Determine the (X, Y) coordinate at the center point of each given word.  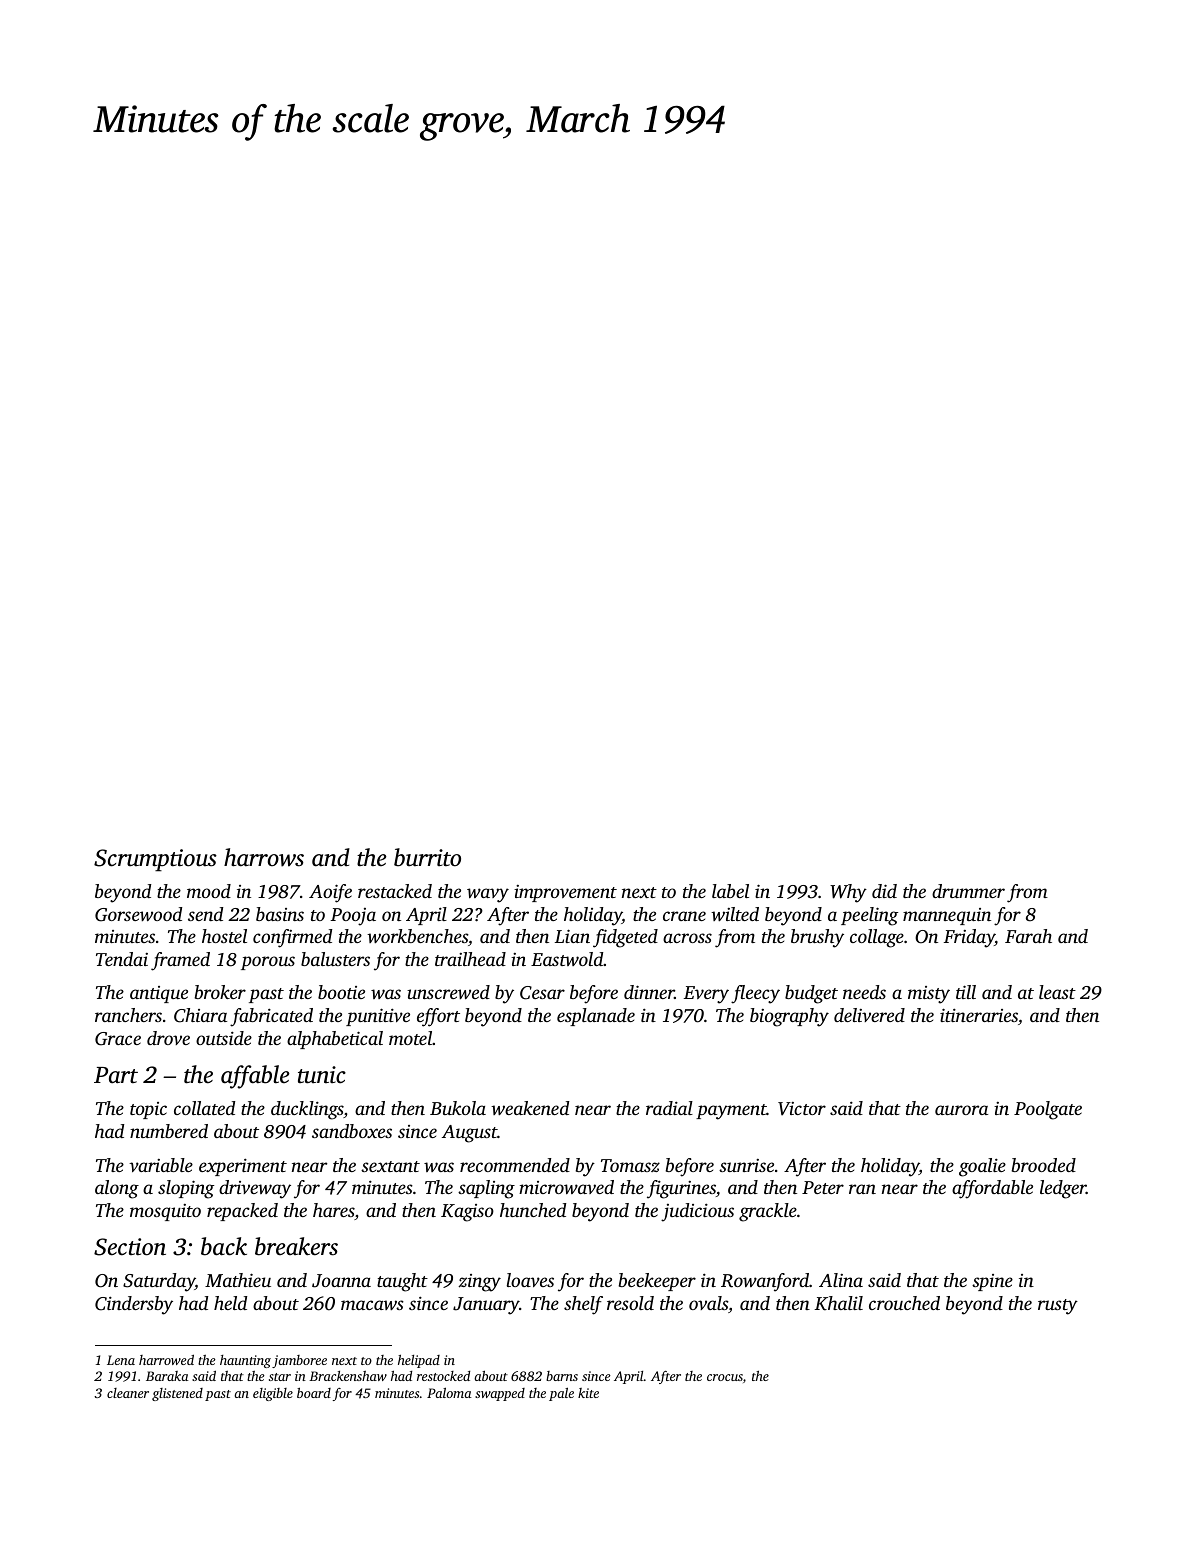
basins (280, 914)
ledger (1063, 1189)
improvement (565, 893)
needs (864, 992)
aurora (961, 1110)
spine (992, 1282)
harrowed (166, 1359)
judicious (697, 1212)
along (117, 1189)
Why (848, 893)
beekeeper (657, 1282)
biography (789, 1017)
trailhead (470, 959)
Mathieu (238, 1280)
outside (224, 1038)
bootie (341, 992)
